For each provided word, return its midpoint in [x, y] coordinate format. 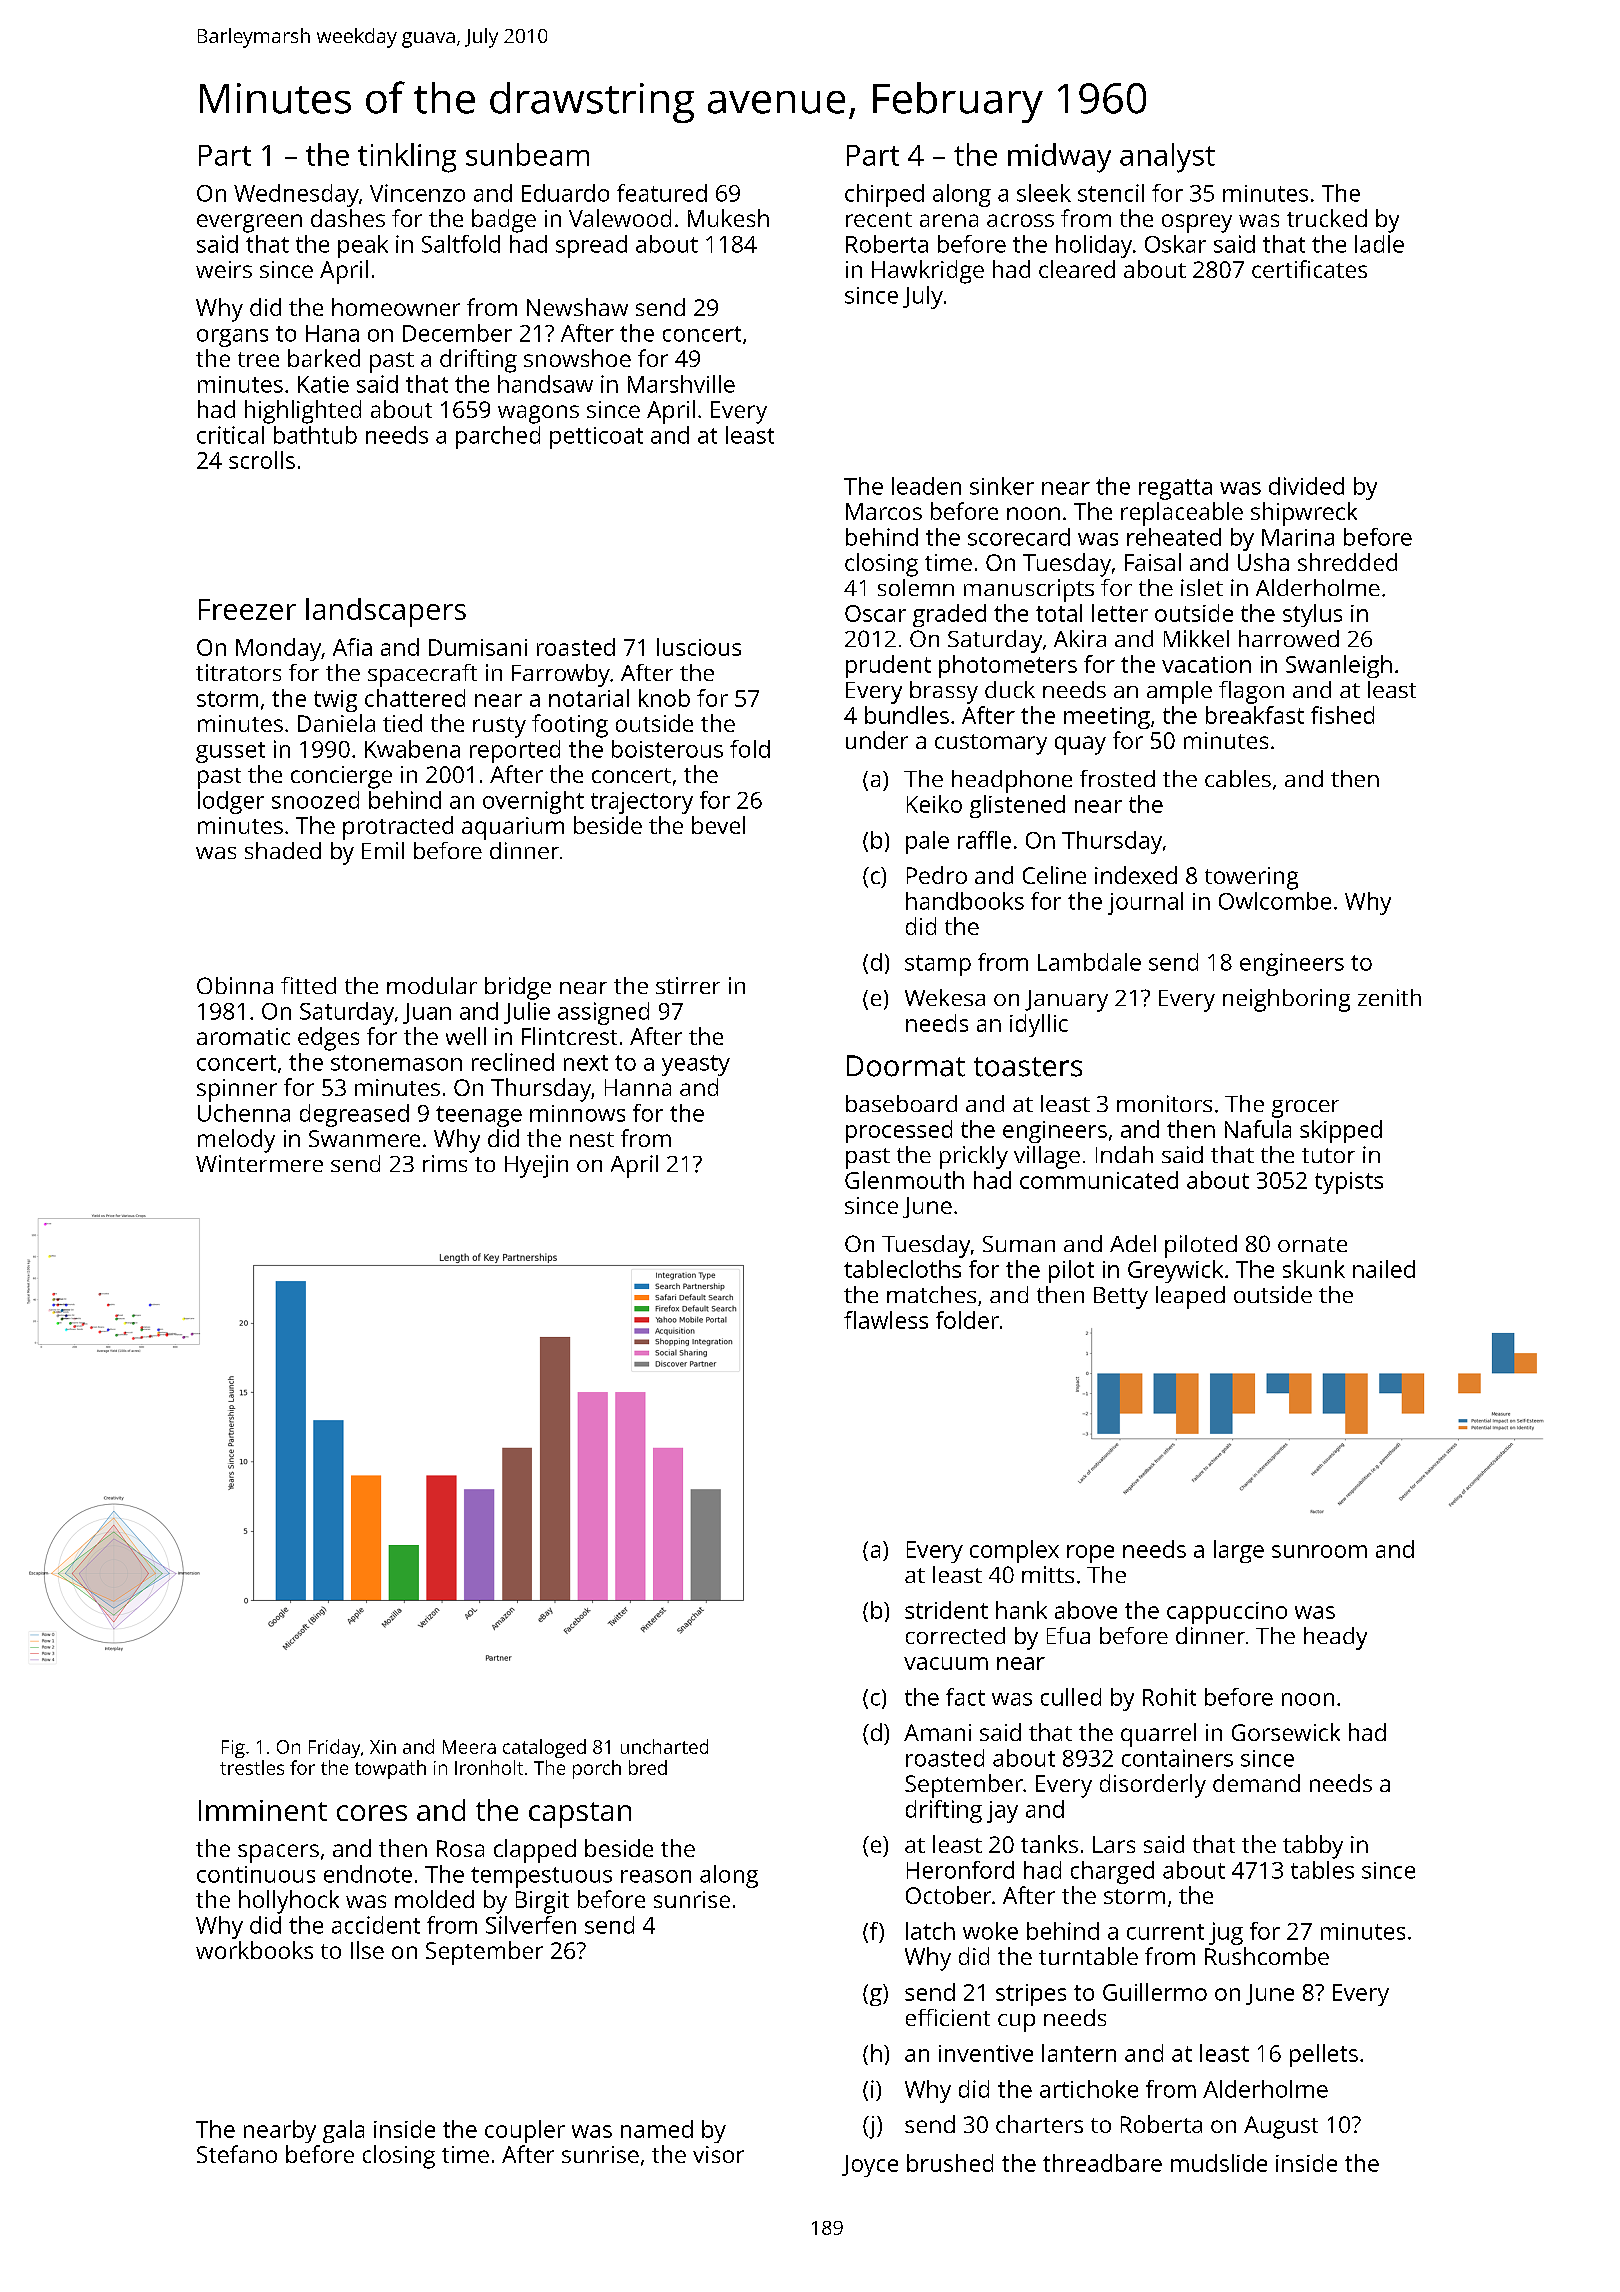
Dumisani [478, 647]
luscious [699, 647]
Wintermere [259, 1163]
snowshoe [577, 358]
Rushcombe [1267, 1956]
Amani [937, 1732]
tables [1322, 1870]
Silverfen [531, 1925]
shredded [1347, 562]
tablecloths [902, 1269]
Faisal [1153, 562]
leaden [926, 486]
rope [1090, 1554]
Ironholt [489, 1767]
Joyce [870, 2166]
